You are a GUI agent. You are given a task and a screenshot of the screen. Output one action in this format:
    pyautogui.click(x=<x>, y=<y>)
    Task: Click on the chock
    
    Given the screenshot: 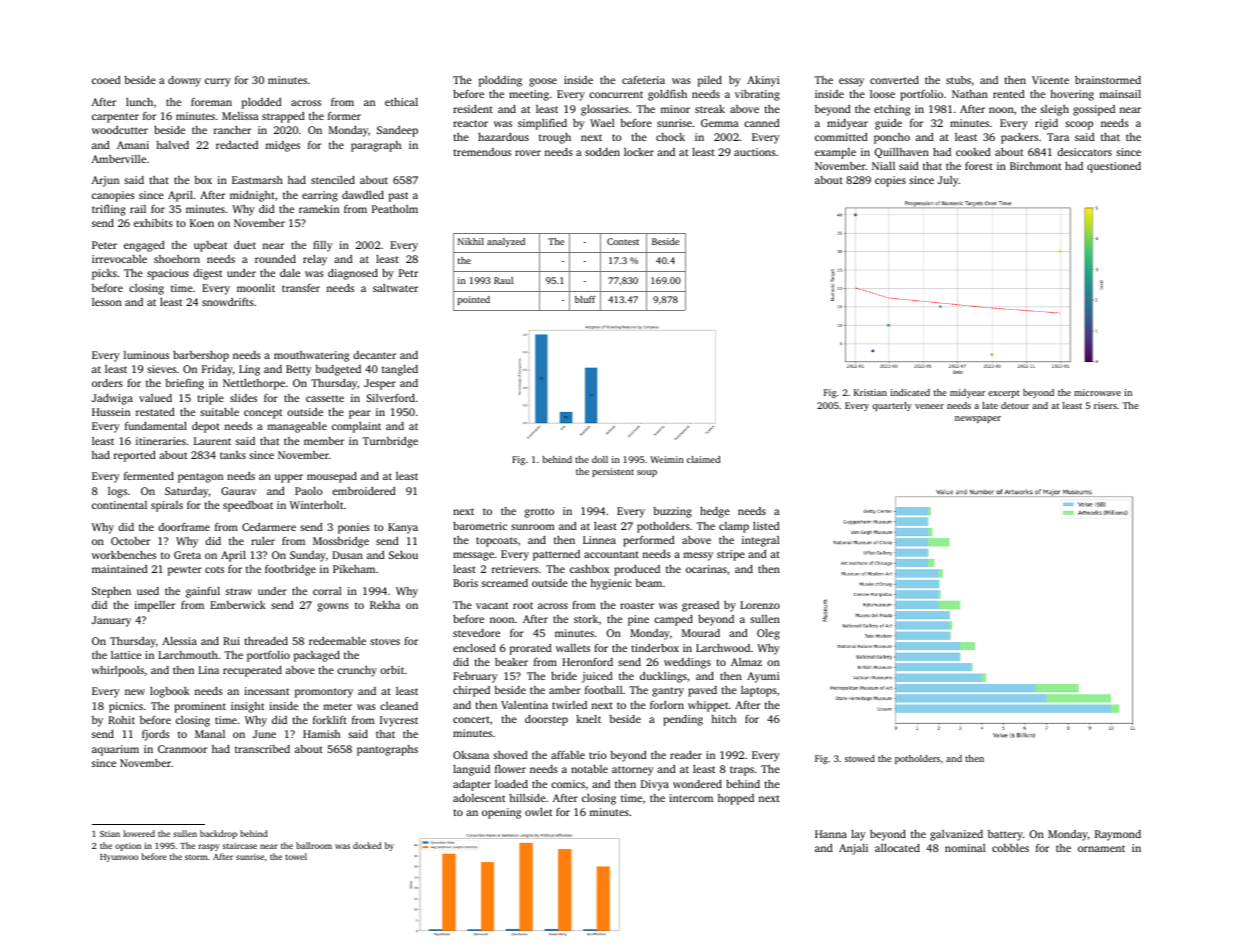 What is the action you would take?
    pyautogui.click(x=670, y=137)
